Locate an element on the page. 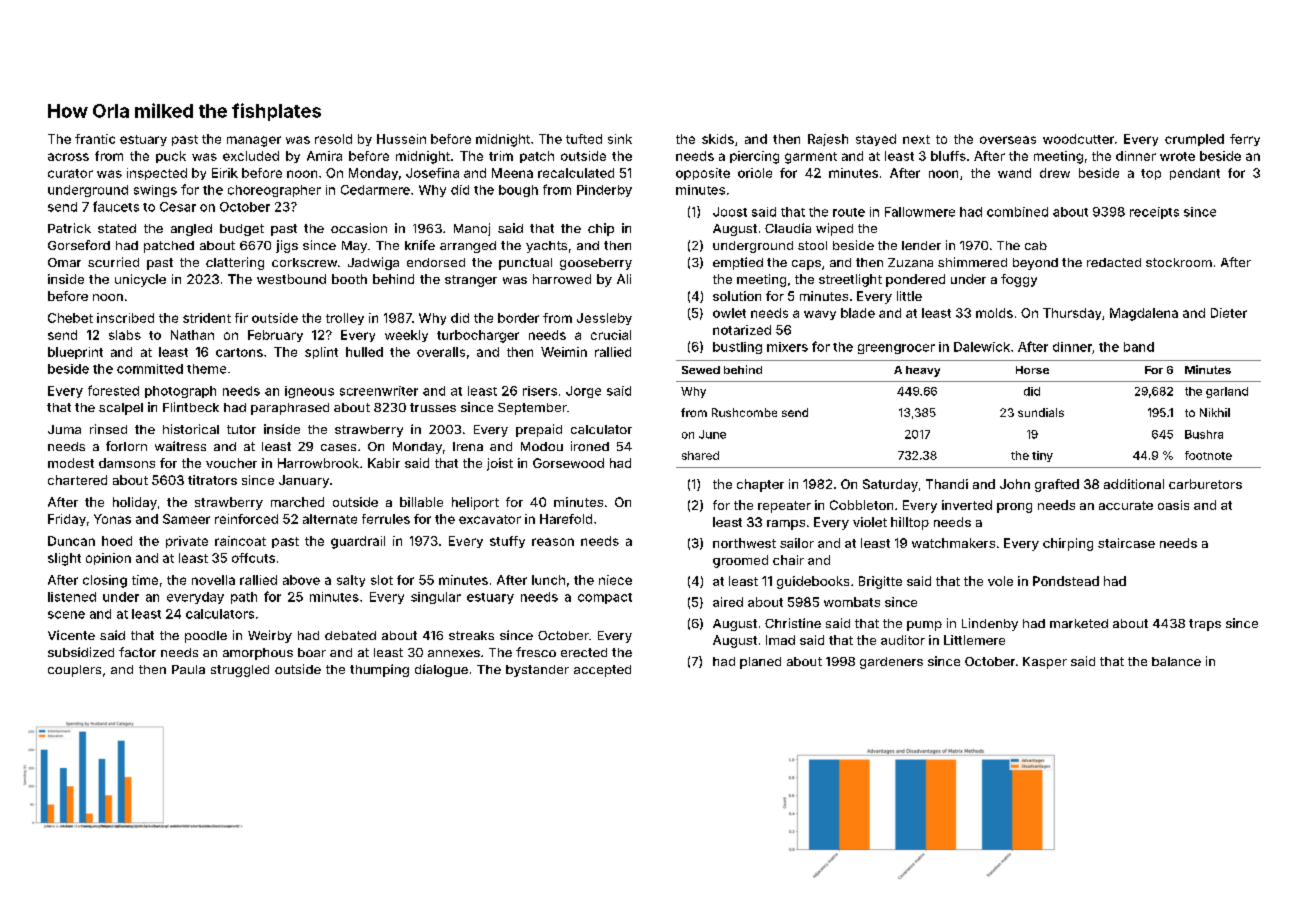 This page has height=924, width=1308. tufted is located at coordinates (584, 139).
